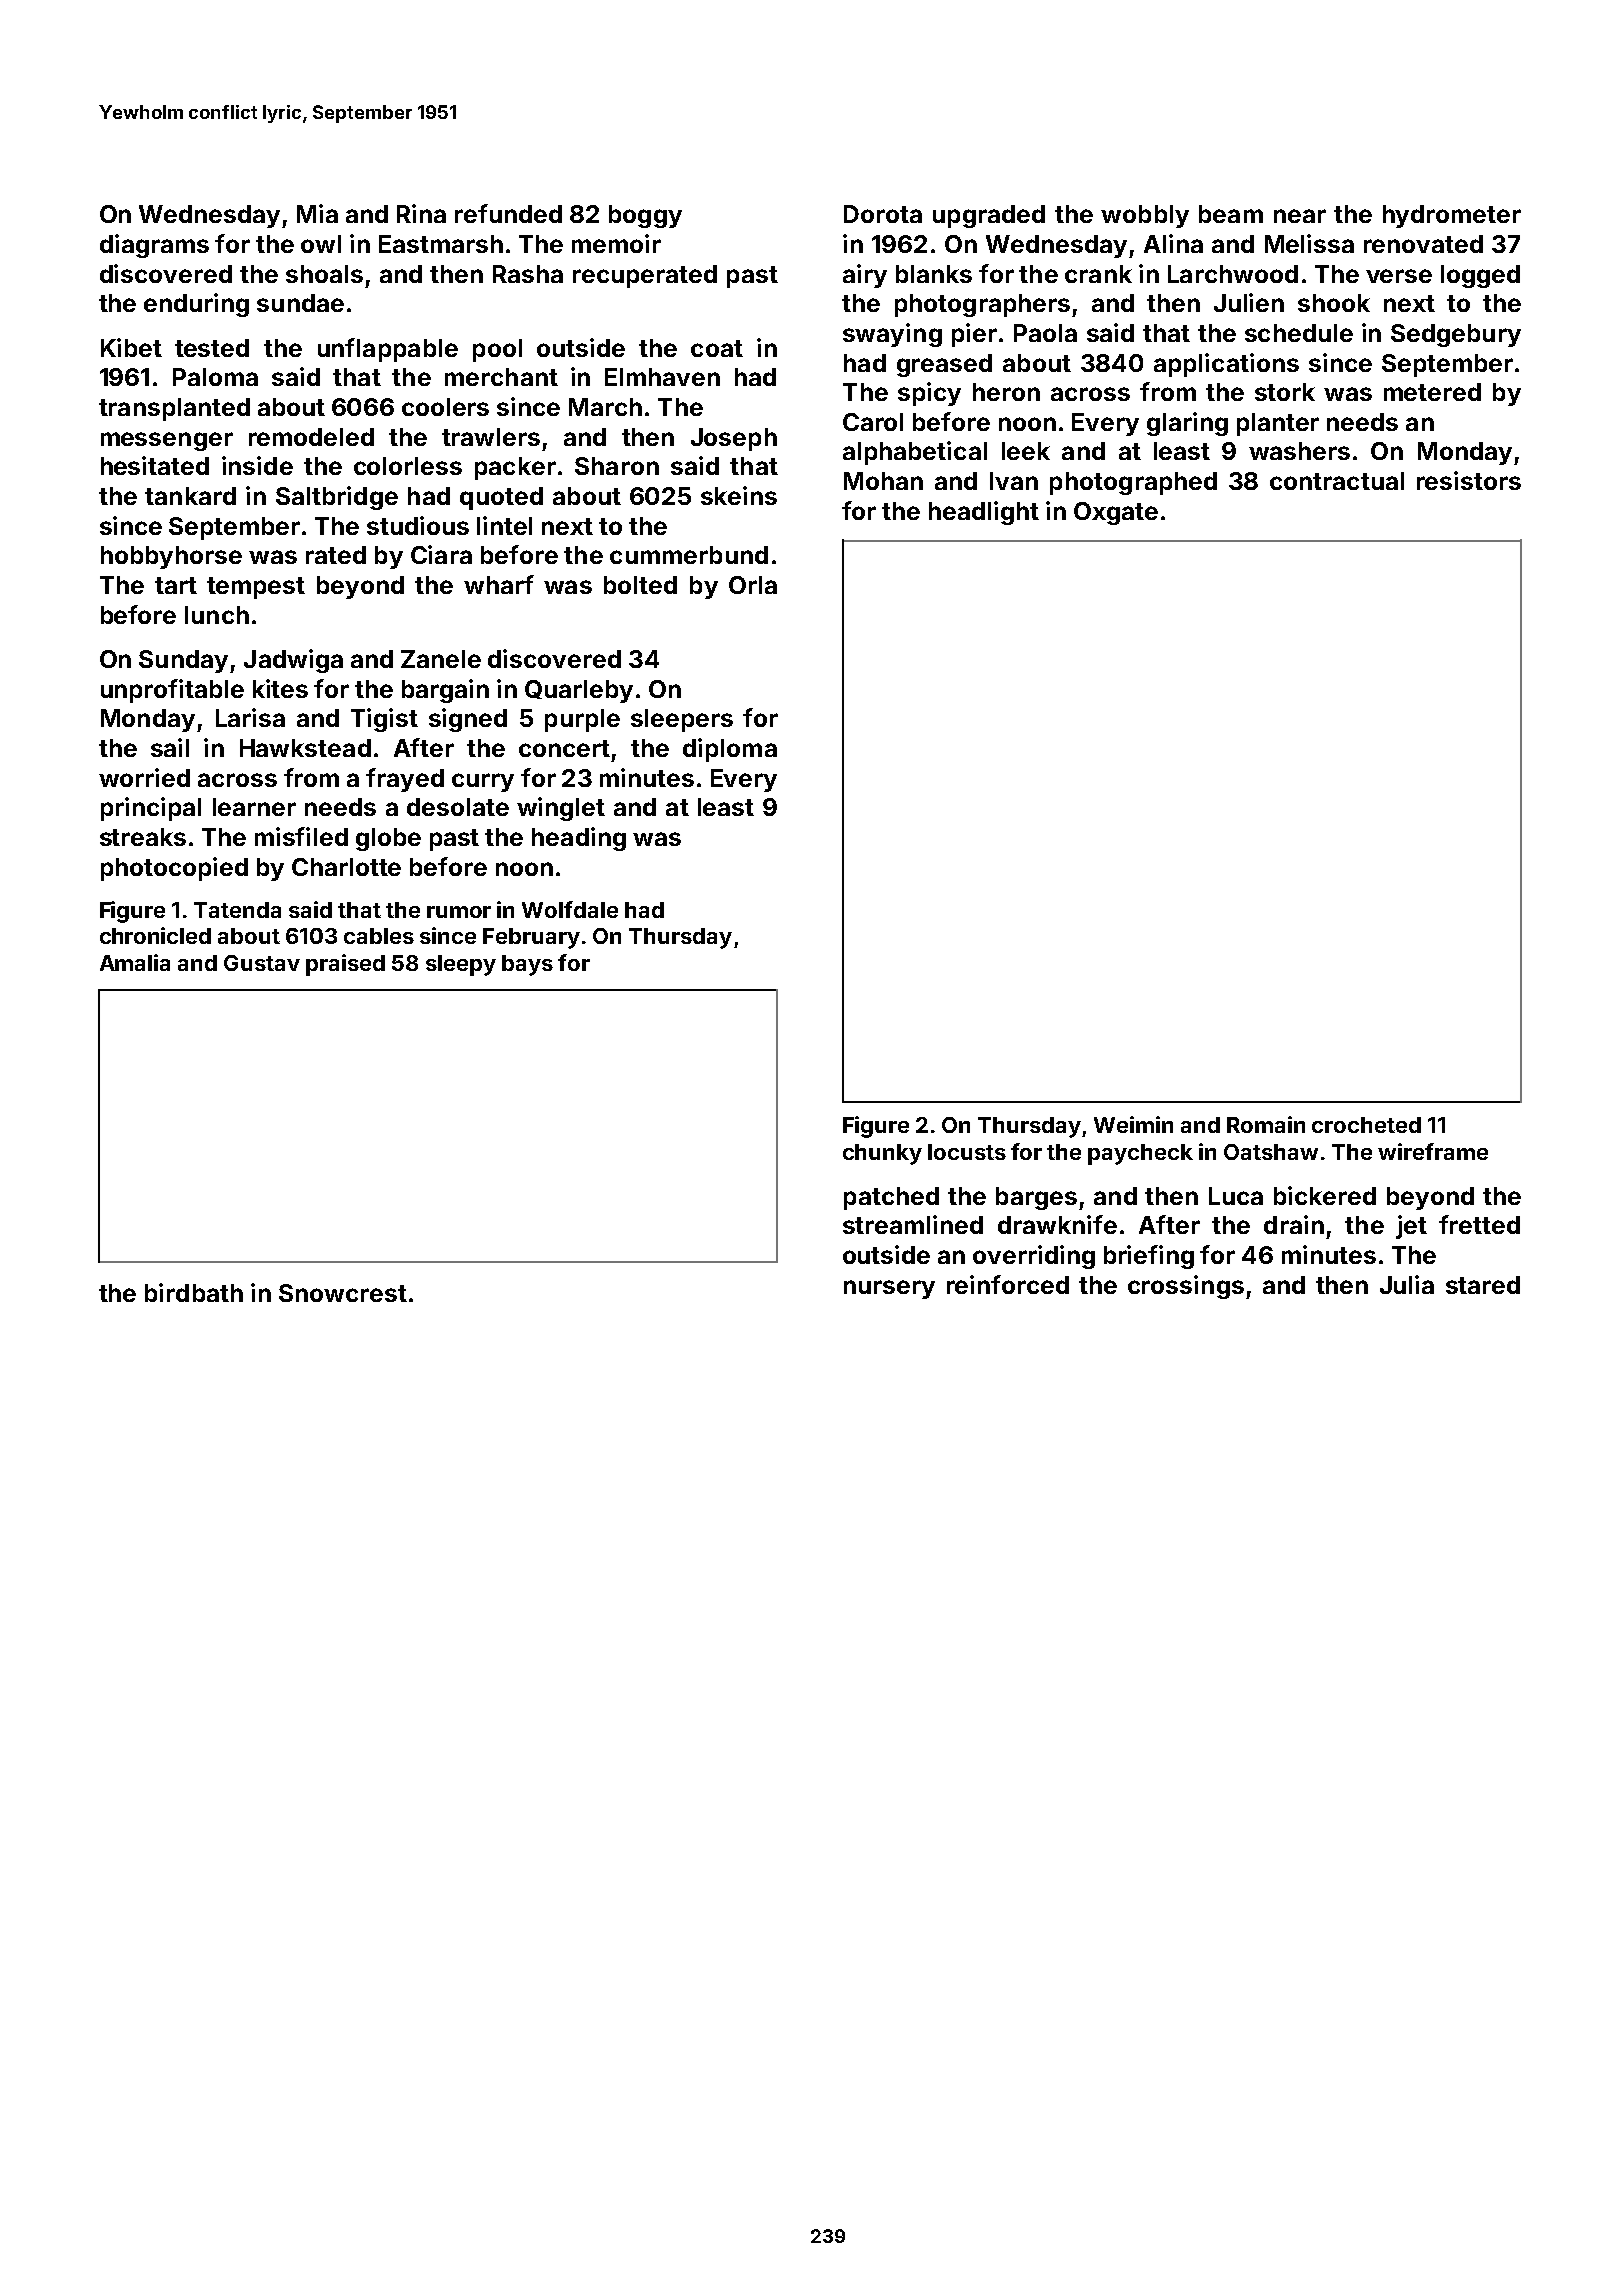 The width and height of the document is (1620, 2292). I want to click on Sharon, so click(617, 466).
